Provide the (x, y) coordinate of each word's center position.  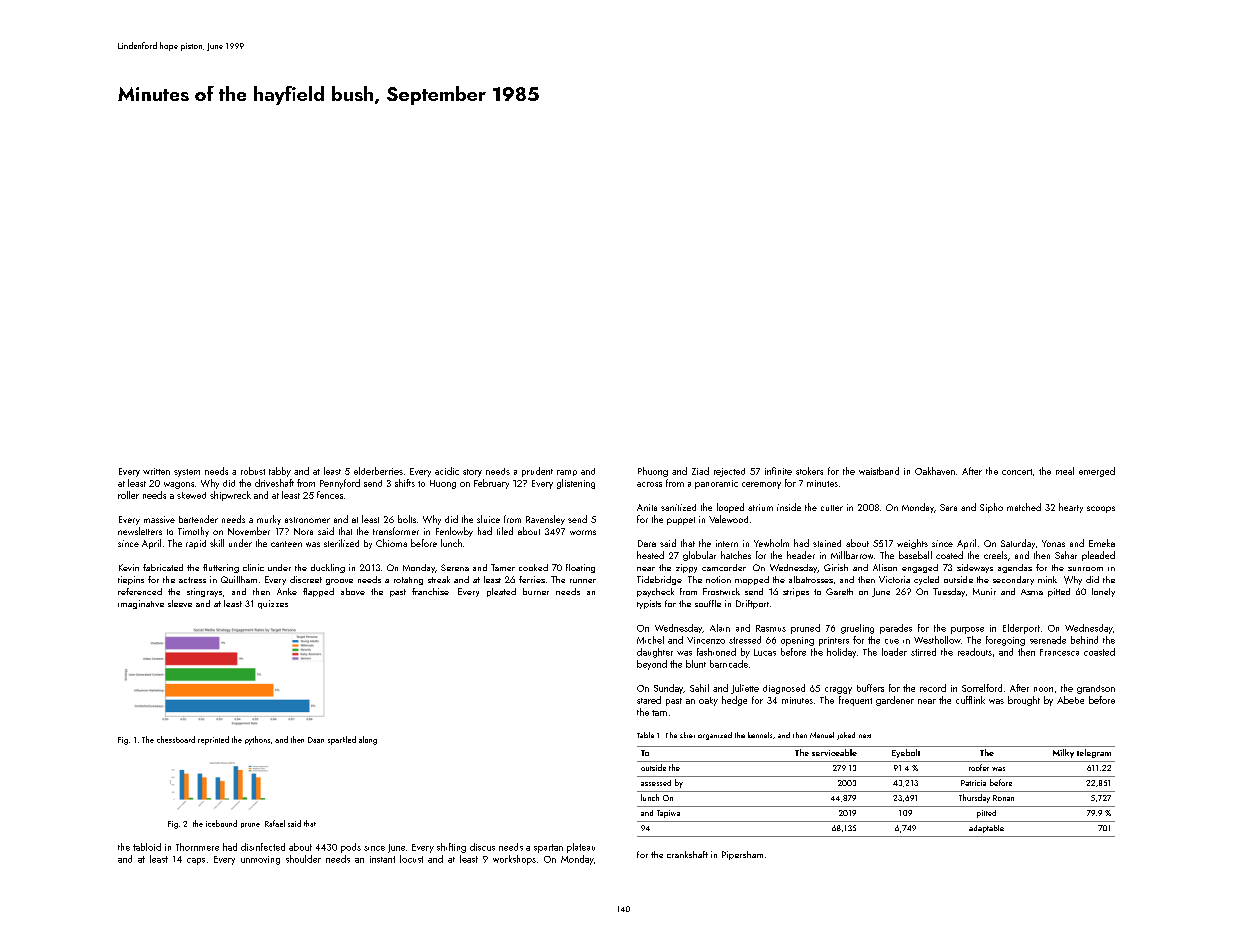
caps (196, 861)
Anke (287, 591)
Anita (647, 507)
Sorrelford (982, 688)
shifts (405, 483)
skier (687, 735)
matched (1024, 507)
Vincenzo (706, 640)
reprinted (213, 740)
